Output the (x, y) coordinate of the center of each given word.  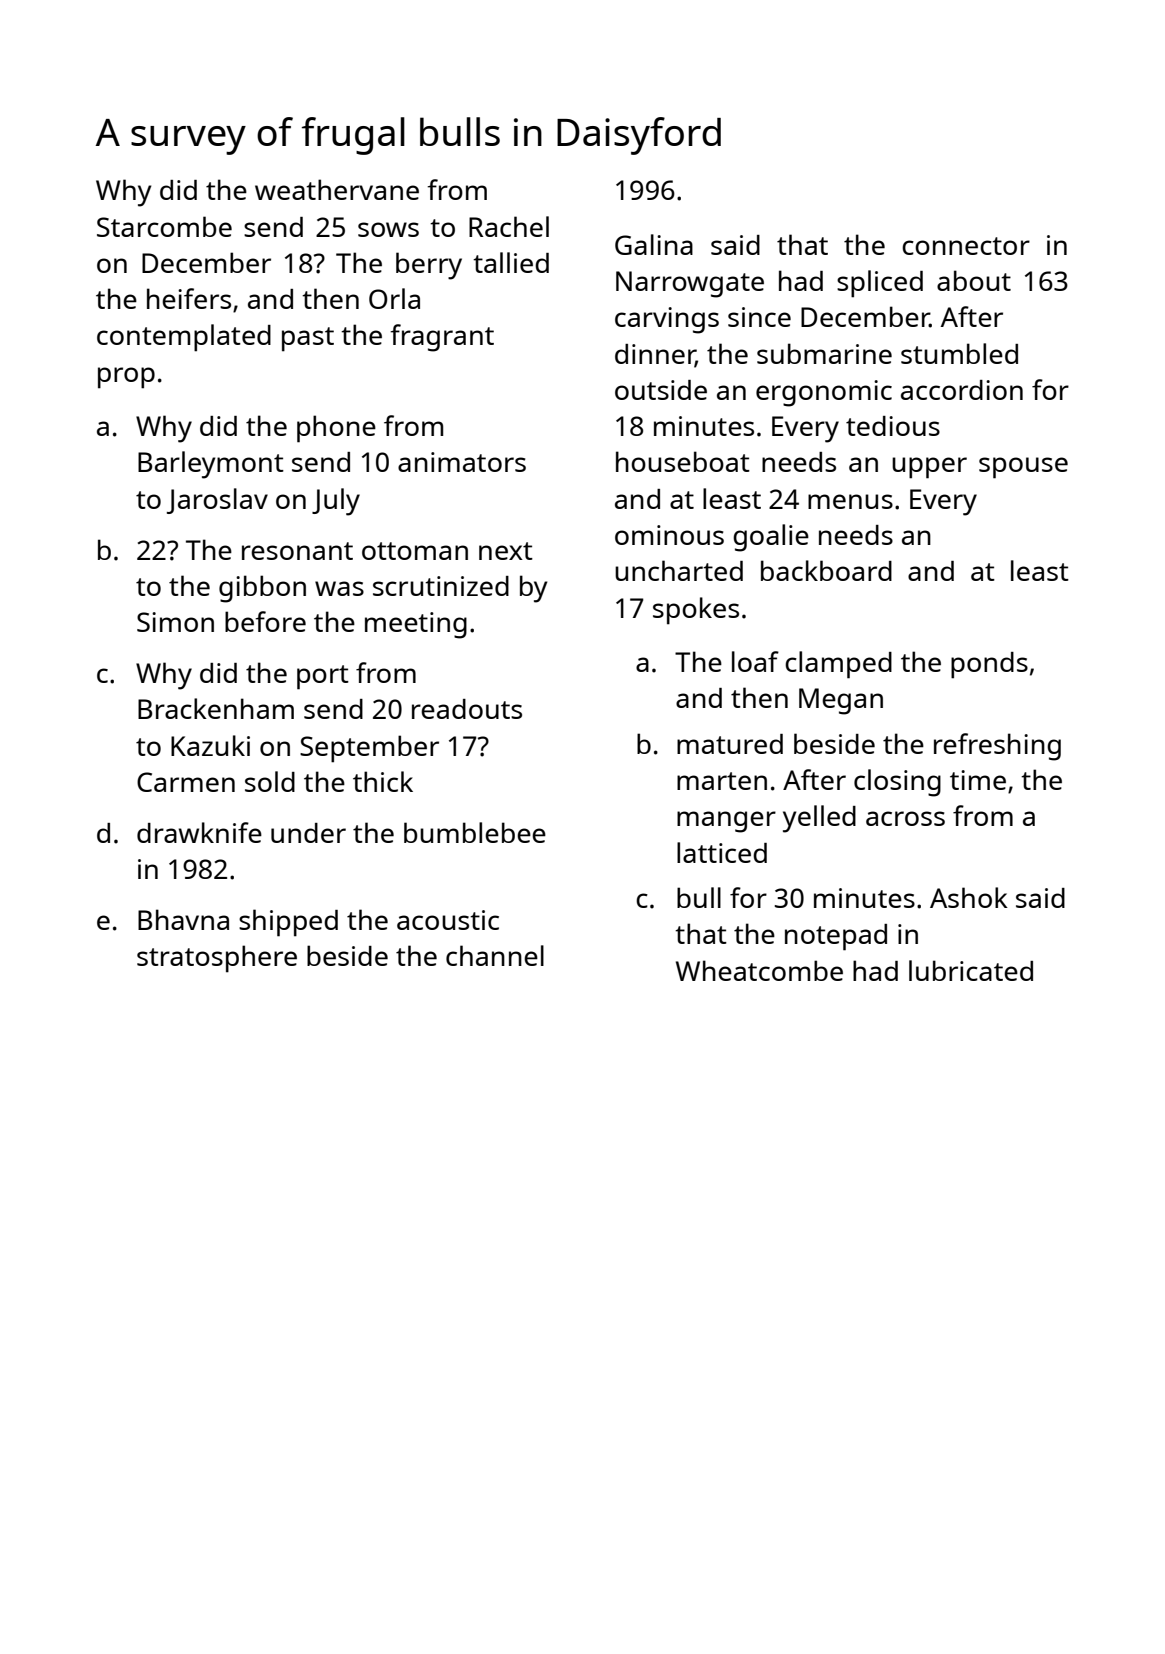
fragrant (442, 338)
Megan (841, 701)
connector (966, 246)
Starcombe (164, 226)
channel (495, 955)
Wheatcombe (759, 970)
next (506, 551)
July (336, 502)
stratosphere (217, 959)
